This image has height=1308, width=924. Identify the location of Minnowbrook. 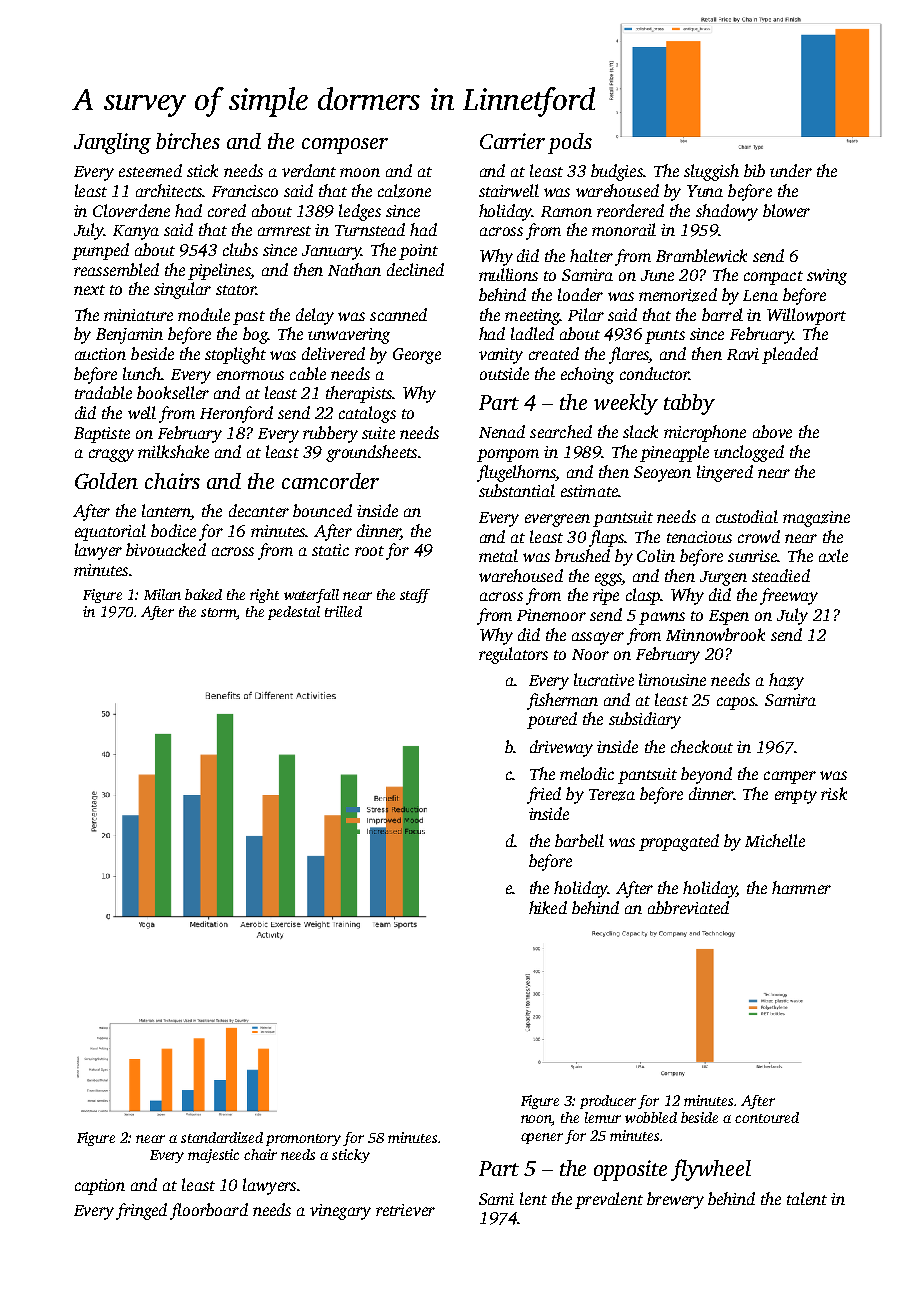
(715, 634).
